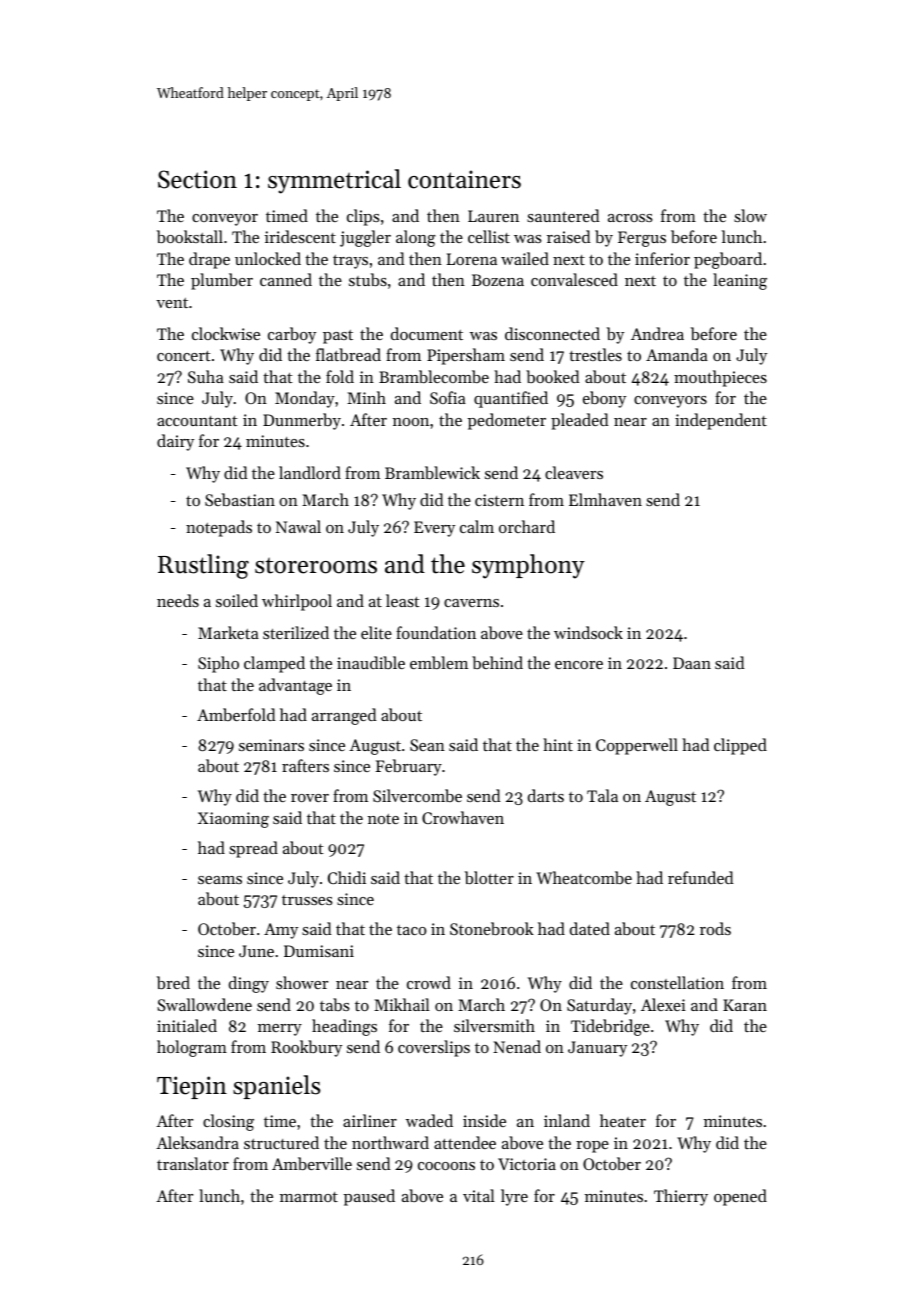 The width and height of the image is (924, 1311). Describe the element at coordinates (630, 218) in the image. I see `across` at that location.
